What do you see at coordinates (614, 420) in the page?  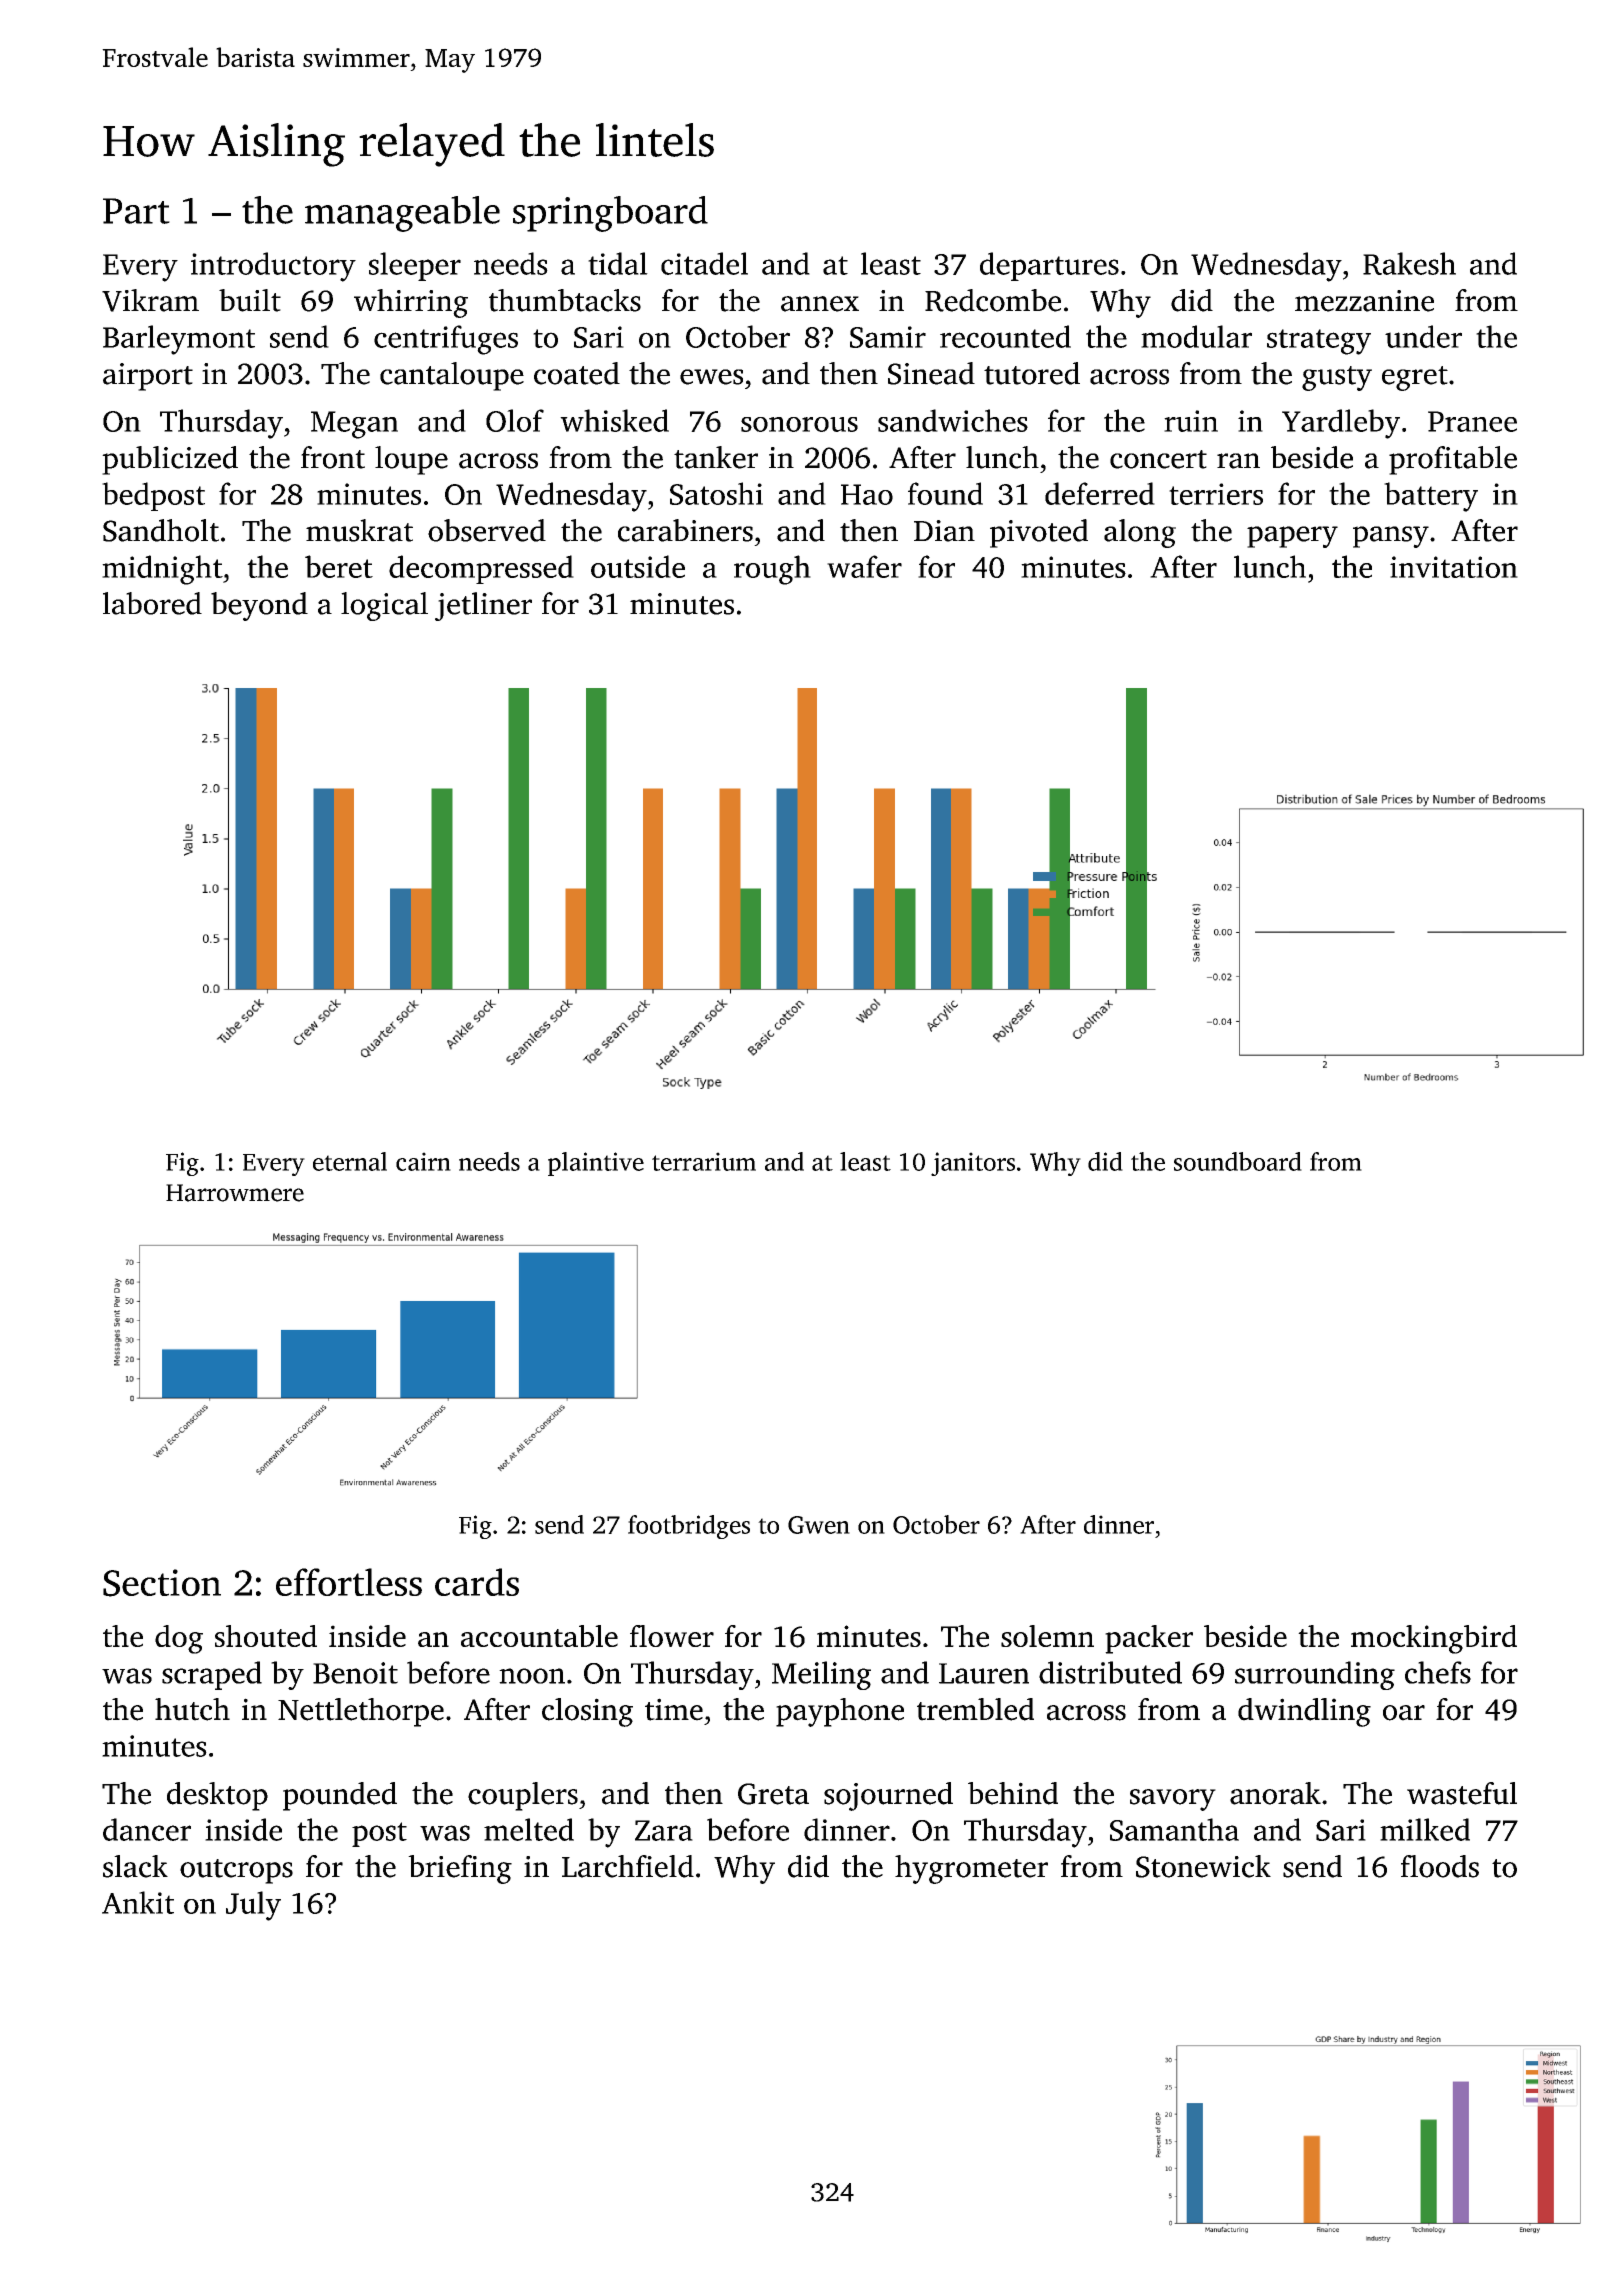 I see `whisked` at bounding box center [614, 420].
